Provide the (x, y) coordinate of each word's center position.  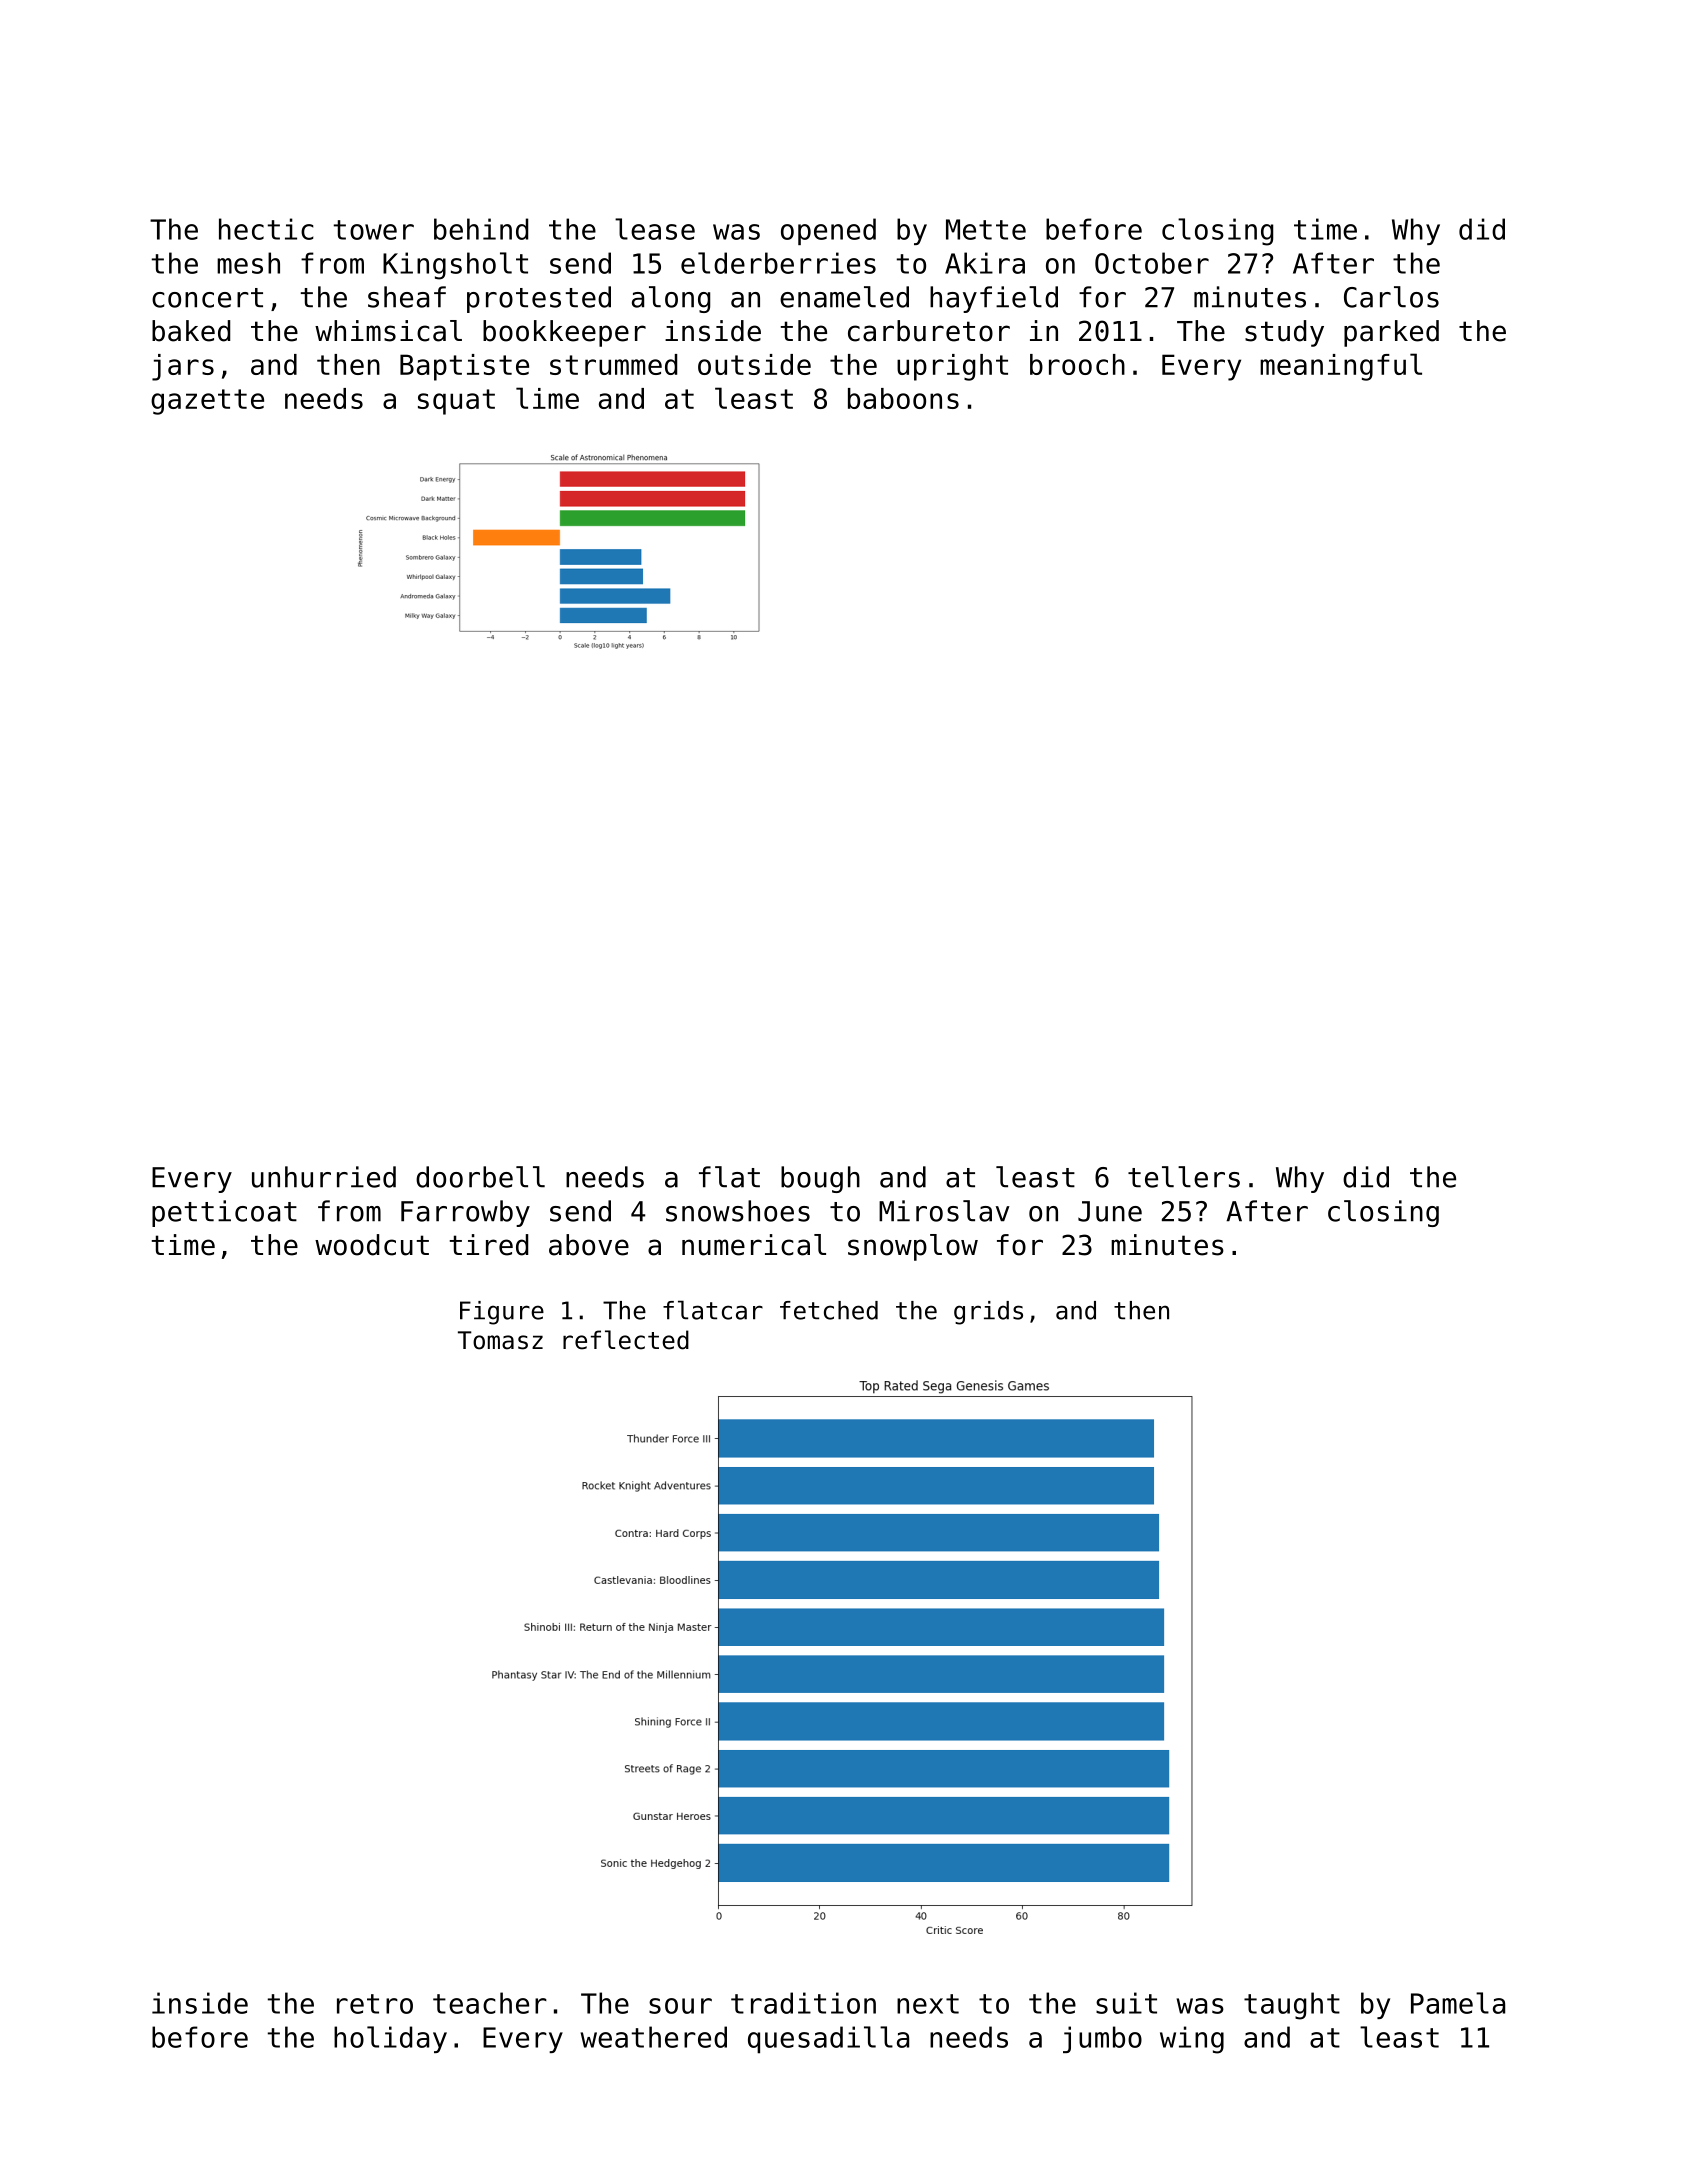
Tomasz (500, 1340)
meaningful (1341, 367)
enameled (844, 297)
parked (1391, 333)
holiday (390, 2039)
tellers (1184, 1177)
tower (374, 230)
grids (988, 1313)
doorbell (480, 1177)
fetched (829, 1310)
